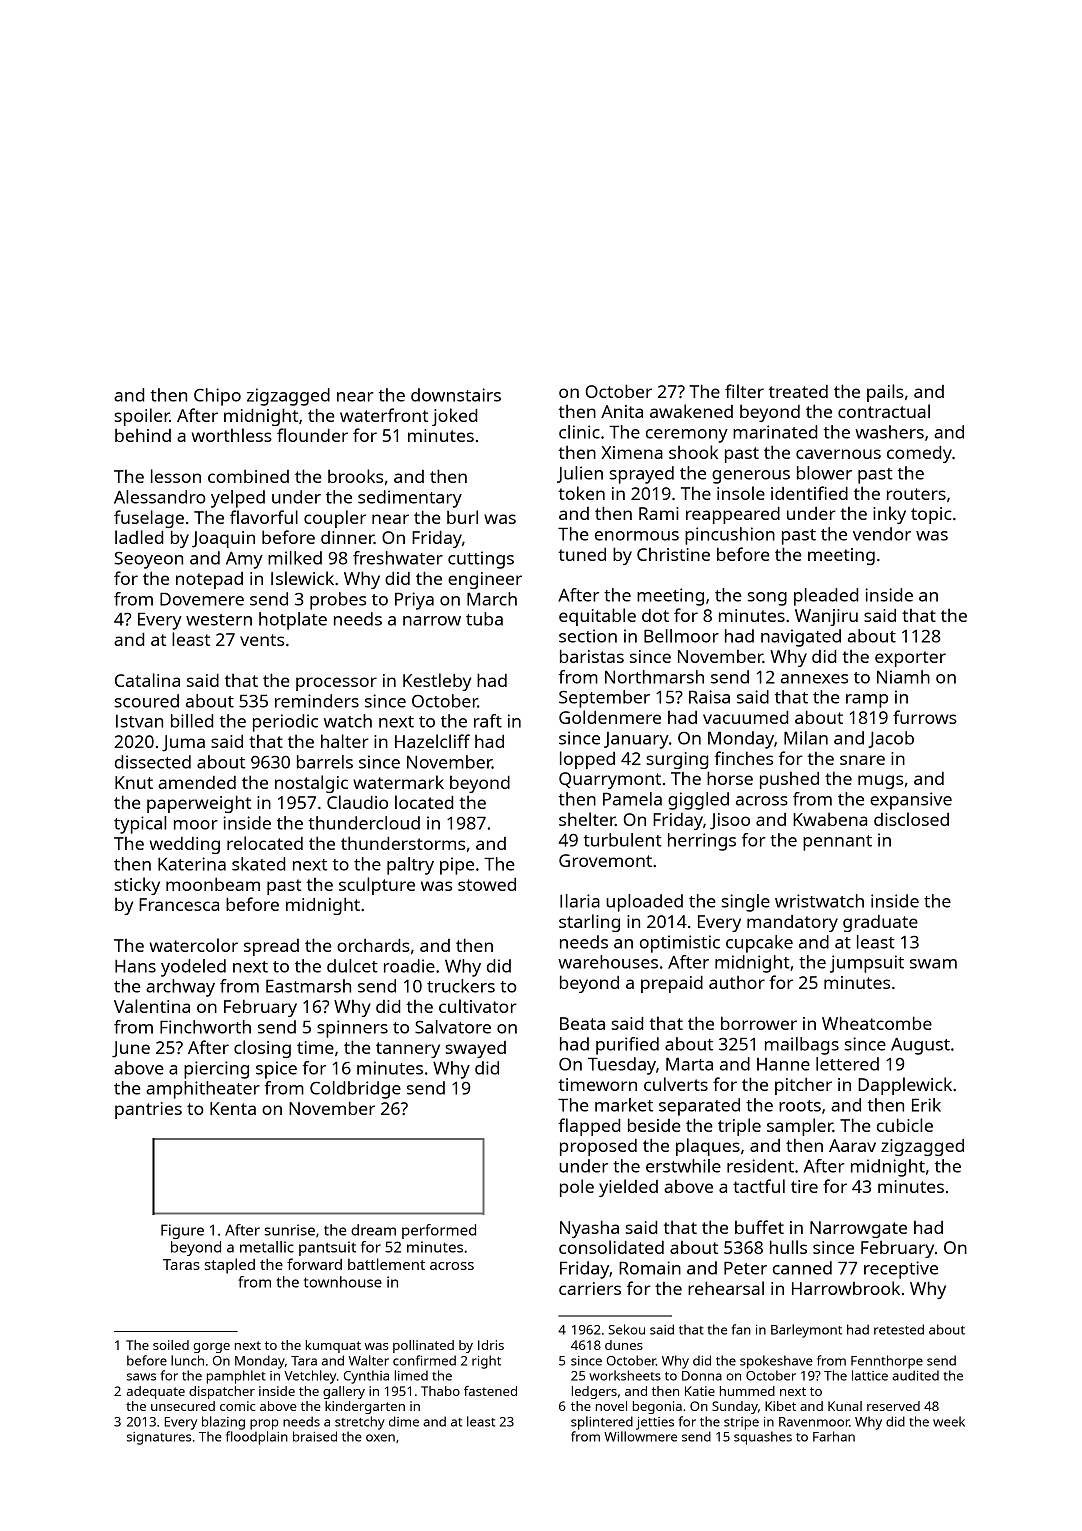  What do you see at coordinates (602, 1423) in the page?
I see `splintered` at bounding box center [602, 1423].
